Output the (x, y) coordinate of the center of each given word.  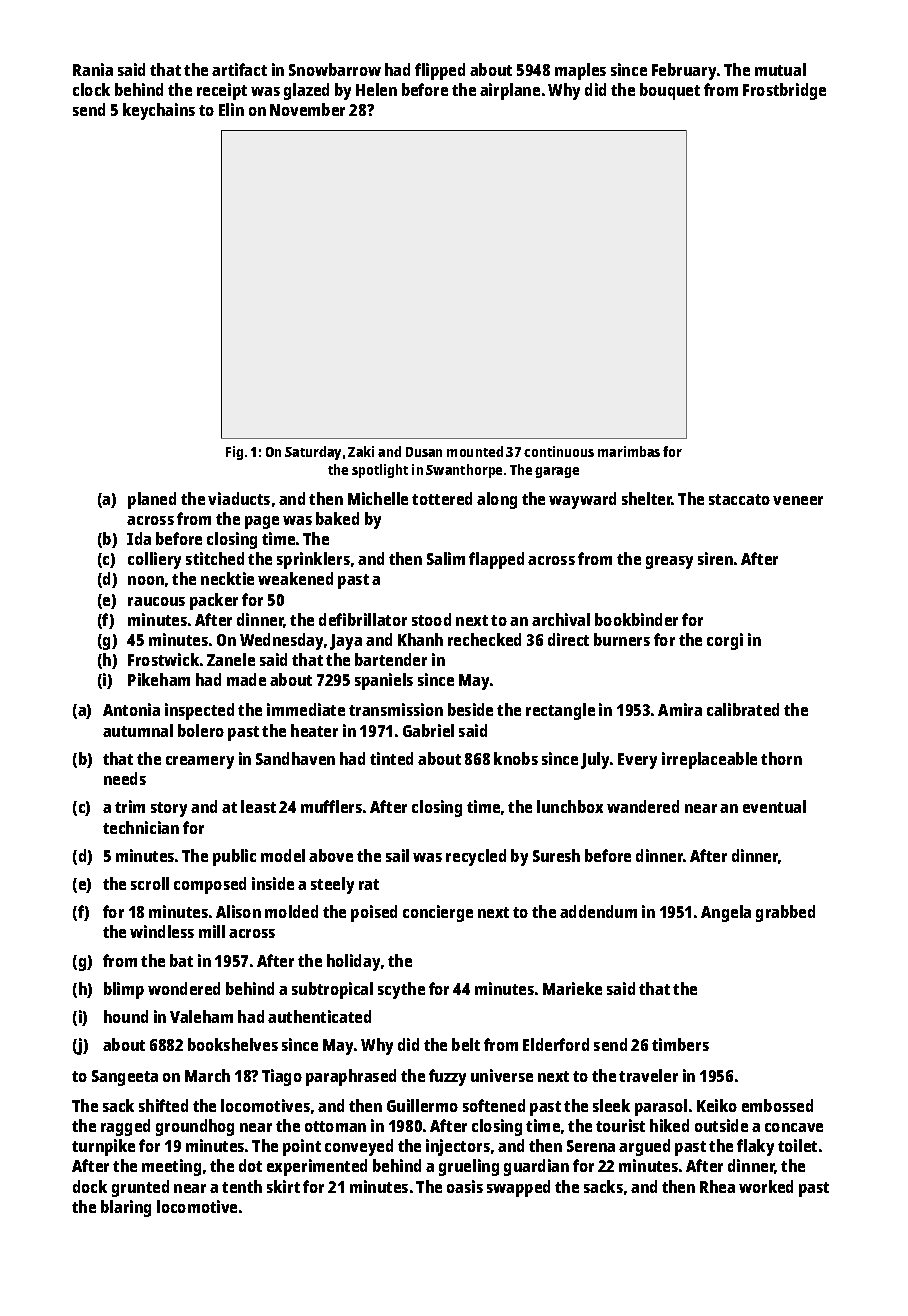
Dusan (424, 452)
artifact (239, 69)
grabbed (785, 913)
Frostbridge (784, 91)
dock (90, 1186)
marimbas (629, 451)
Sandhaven (295, 758)
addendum (598, 911)
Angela (726, 913)
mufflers (331, 806)
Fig (234, 453)
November (307, 109)
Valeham (201, 1016)
